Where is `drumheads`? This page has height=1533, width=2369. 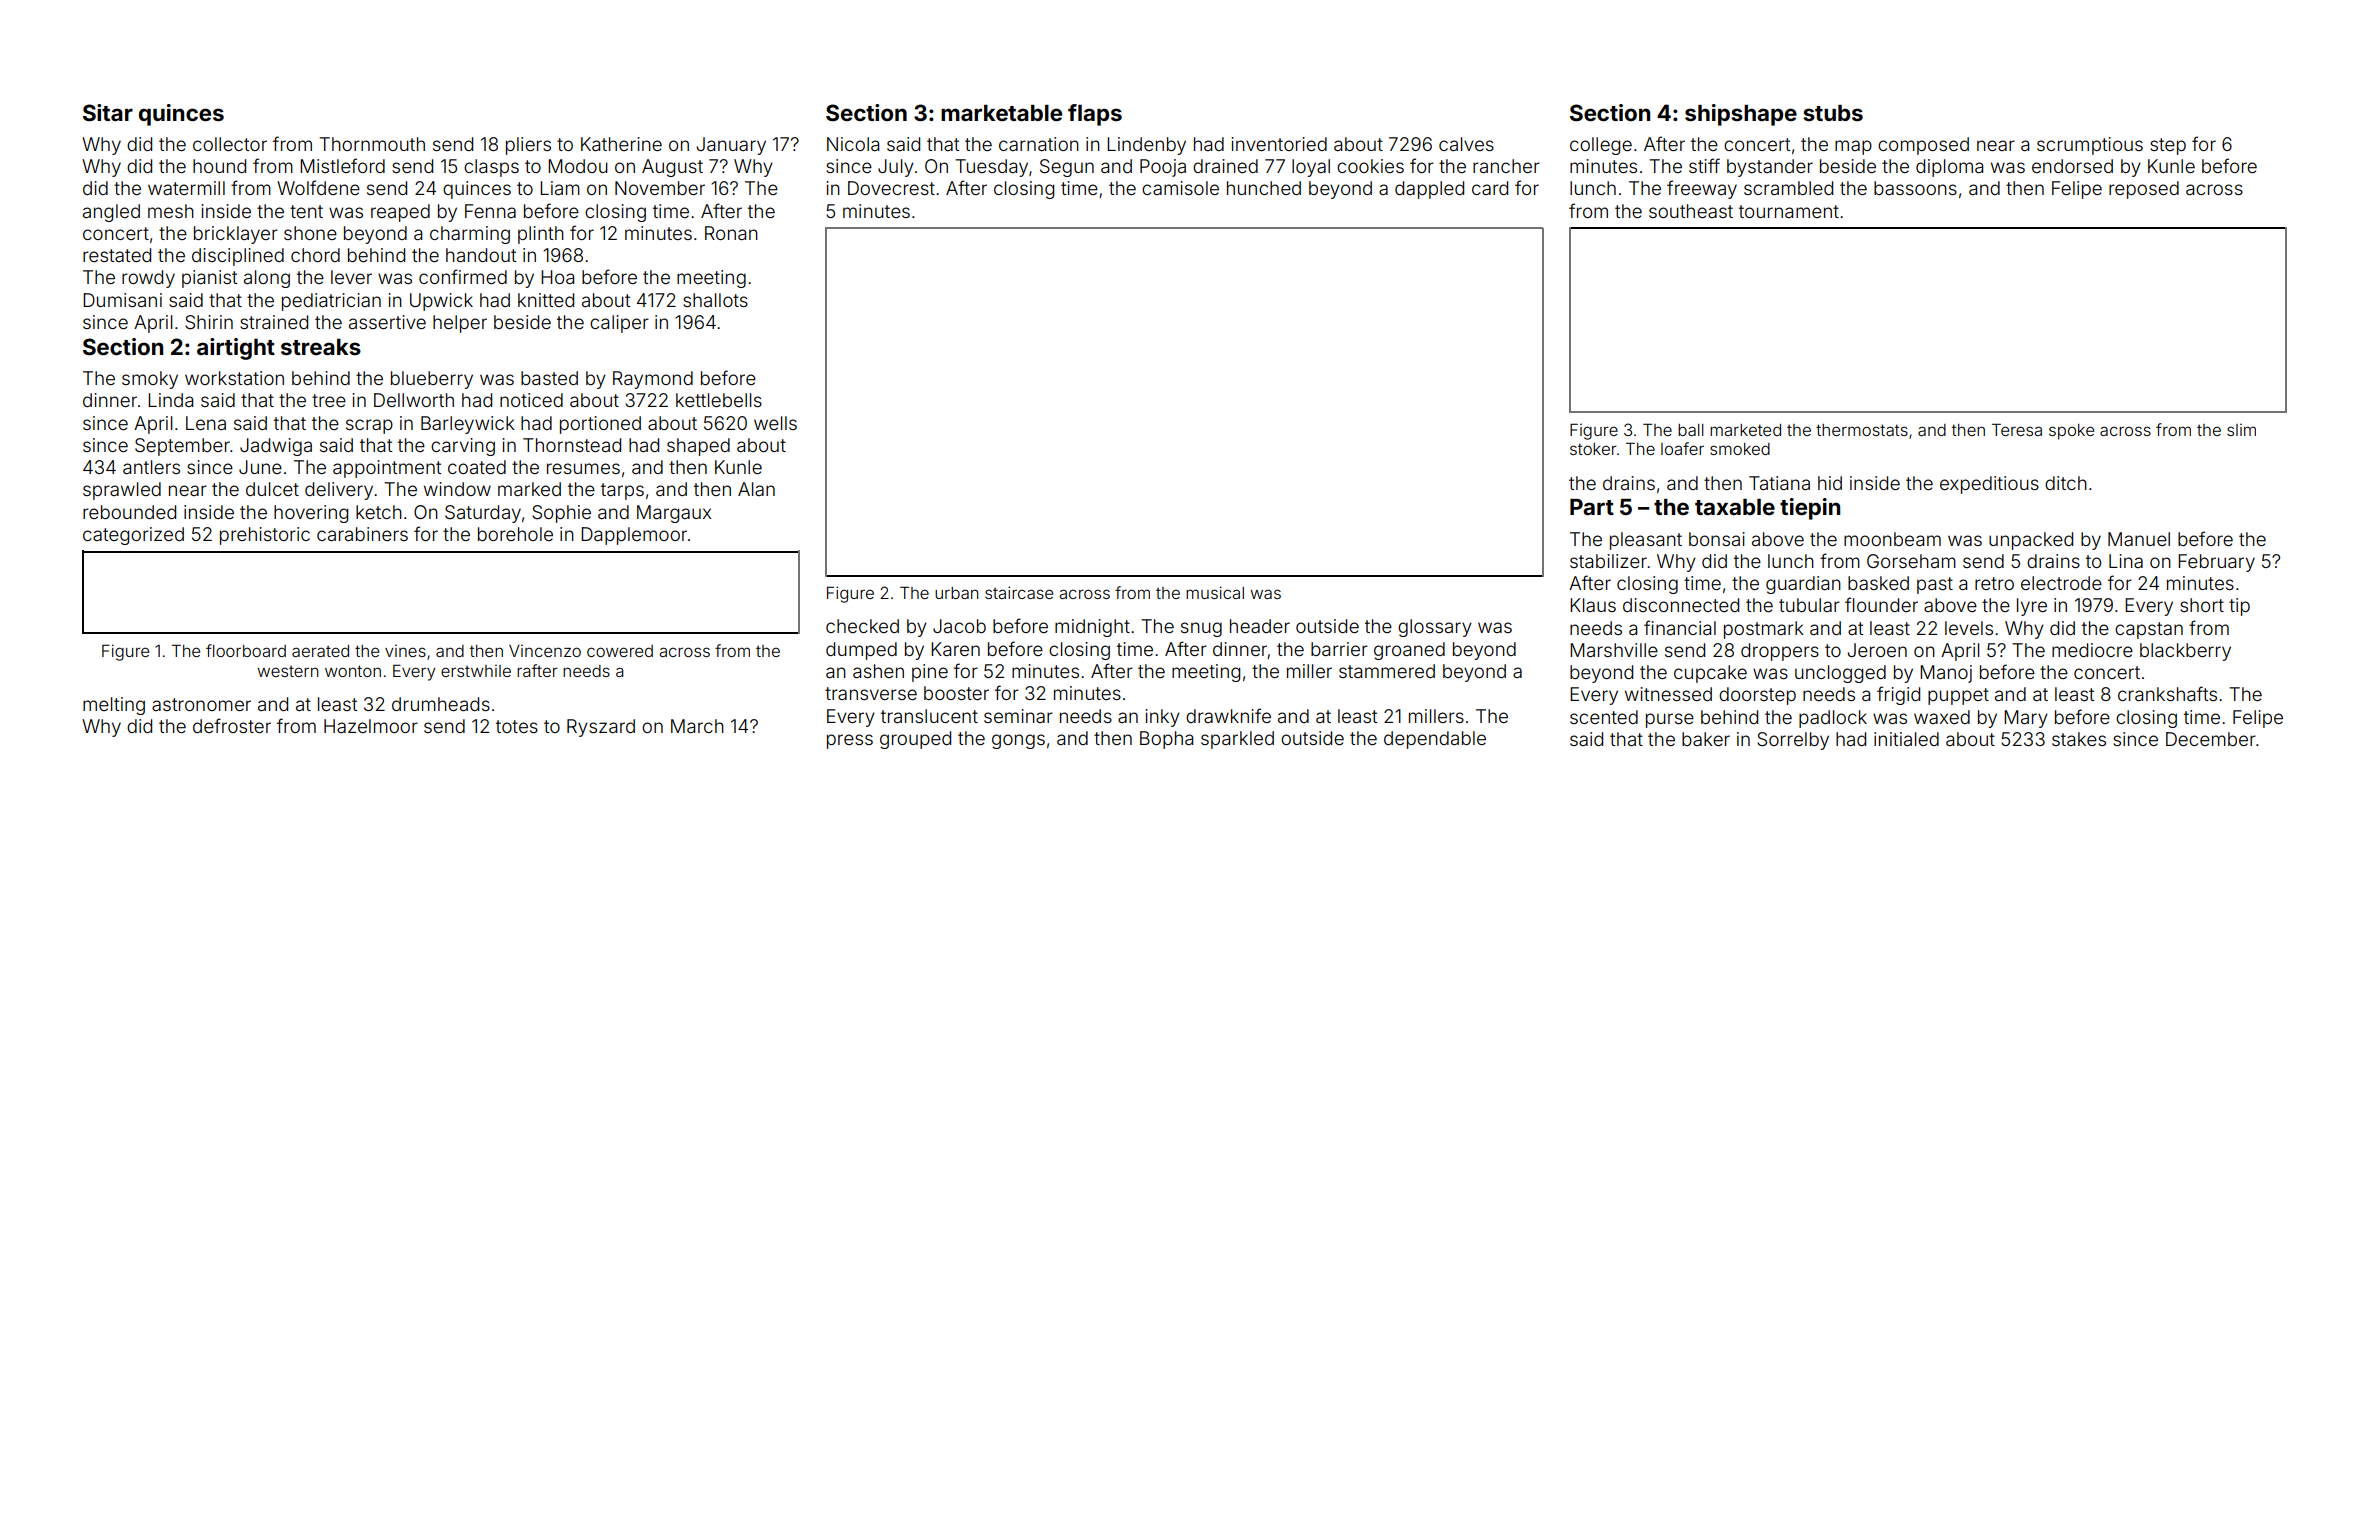
drumheads is located at coordinates (441, 704).
